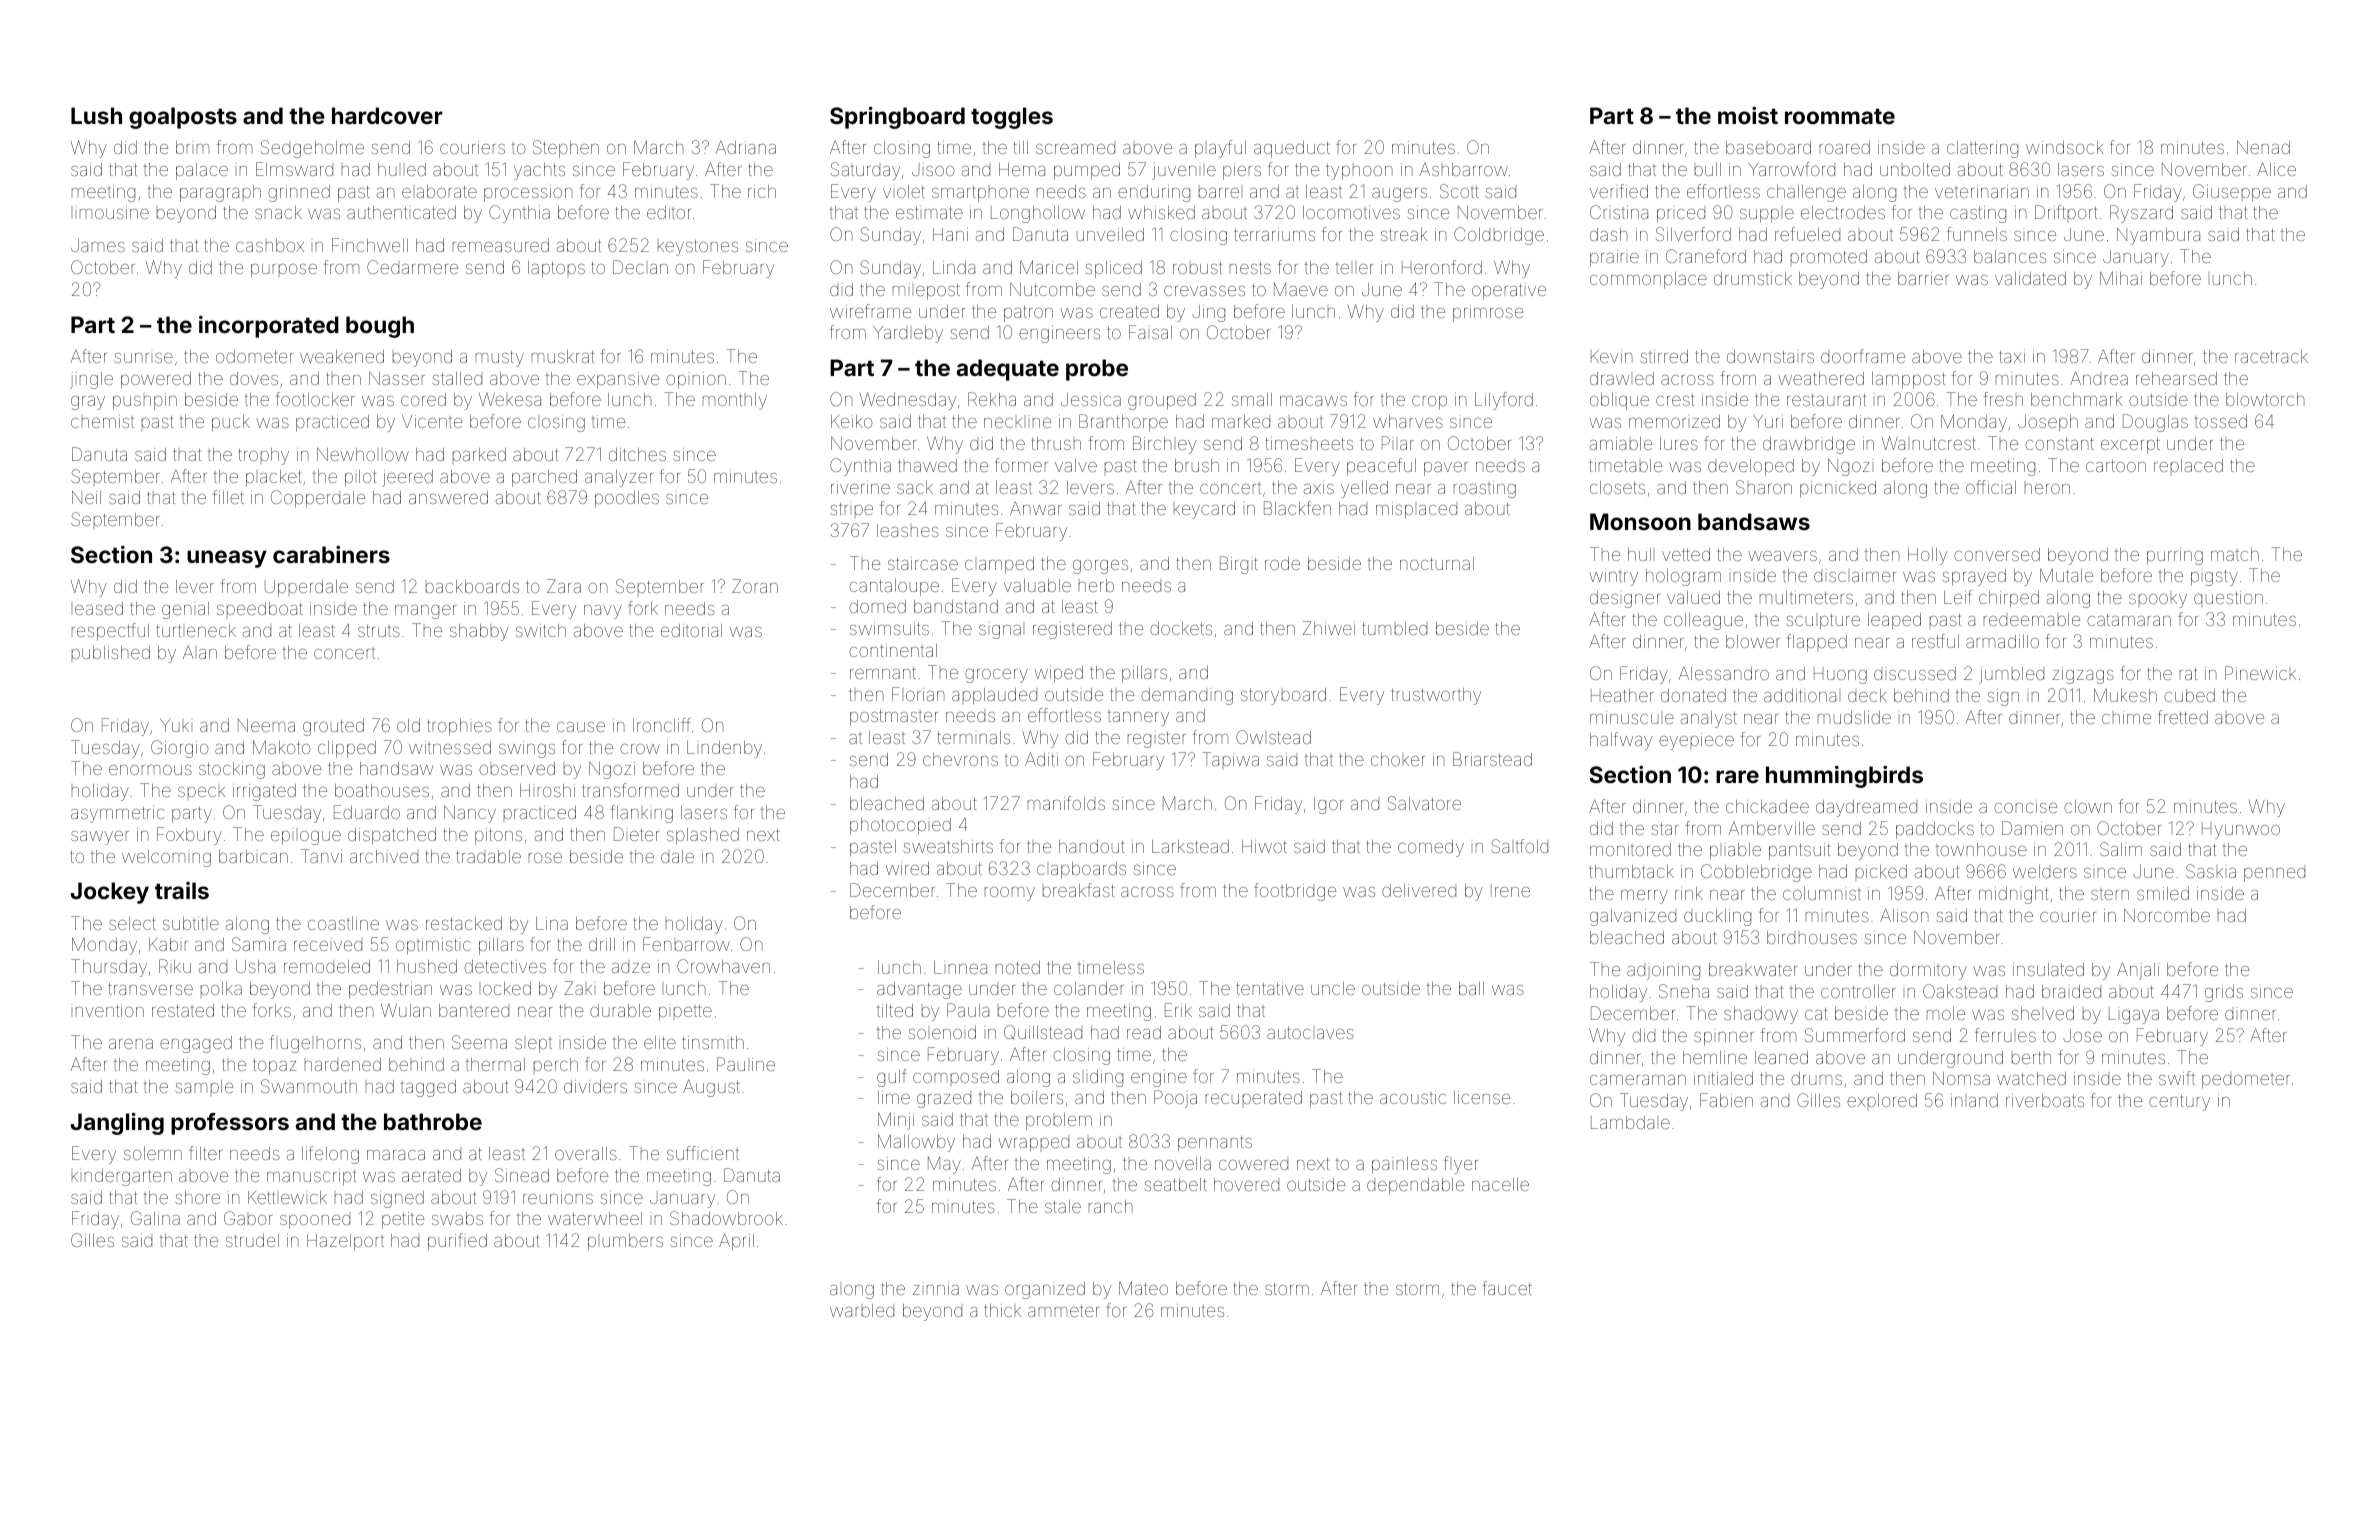 The image size is (2380, 1540). Describe the element at coordinates (627, 499) in the screenshot. I see `poodles` at that location.
